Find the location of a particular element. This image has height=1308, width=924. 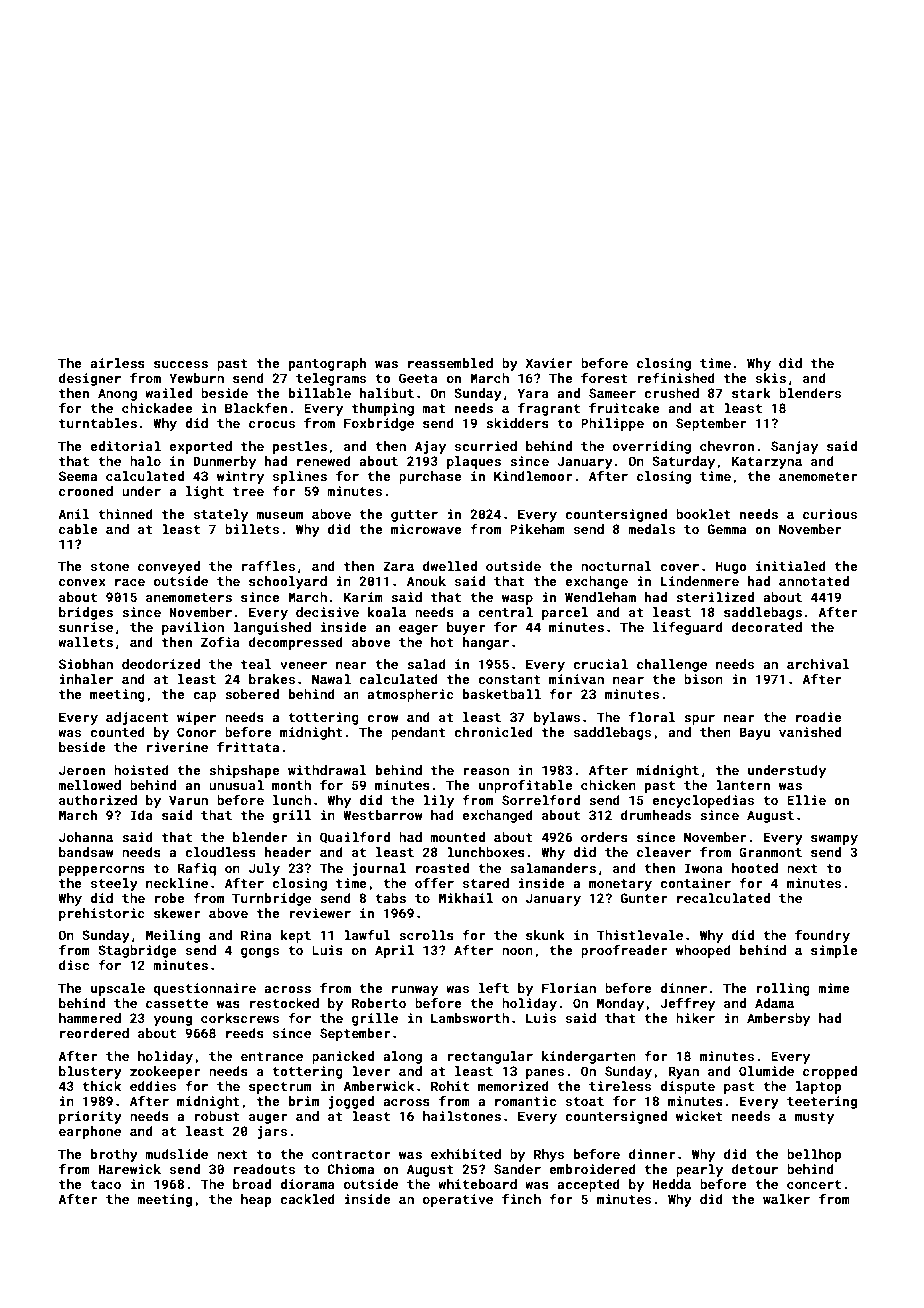

fragrant is located at coordinates (549, 409).
